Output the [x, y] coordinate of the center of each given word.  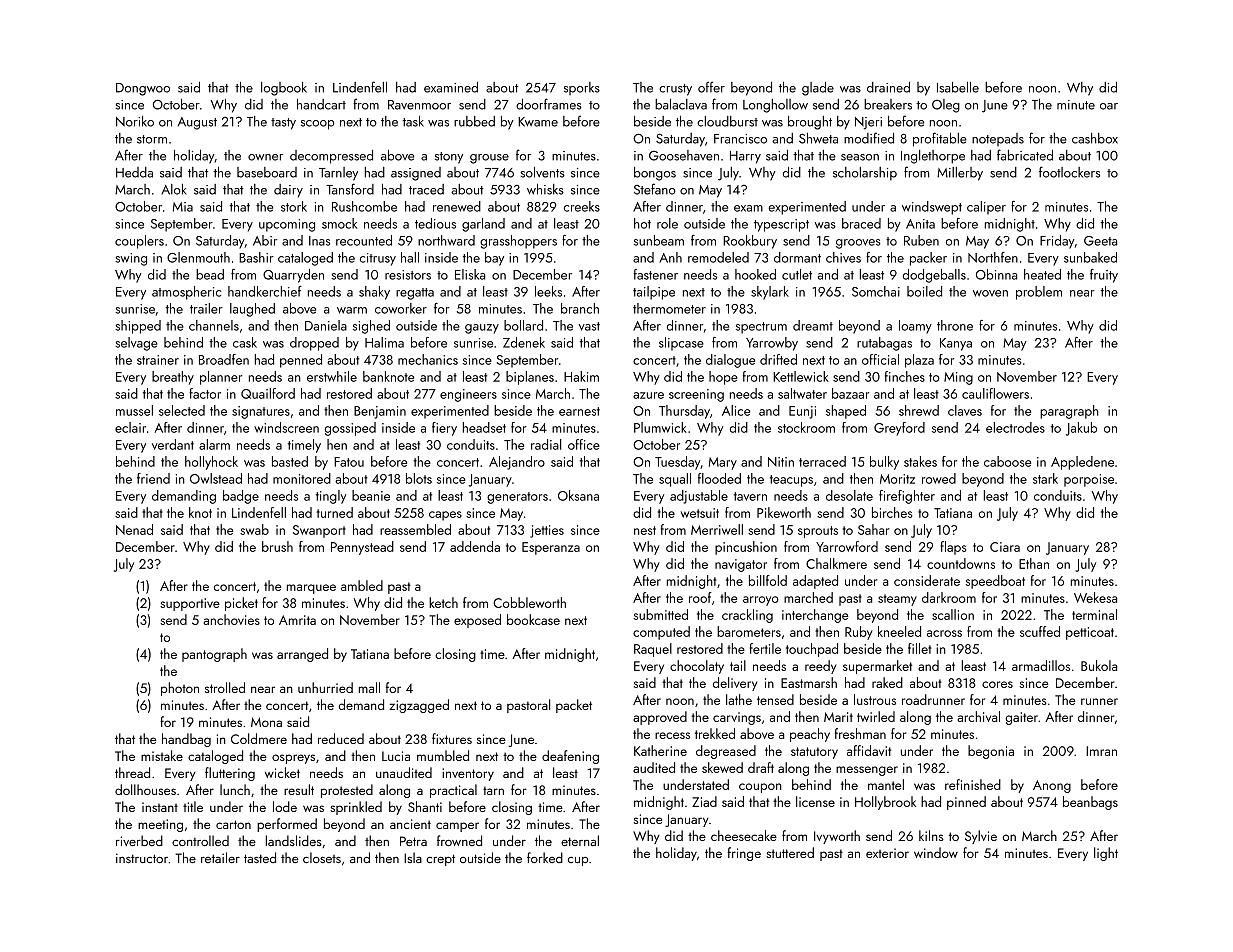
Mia [183, 207]
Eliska [470, 274]
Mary [723, 463]
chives [843, 257]
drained [888, 87]
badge [241, 497]
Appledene [1082, 463]
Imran [1101, 751]
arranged [302, 655]
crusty [675, 90]
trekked [715, 733]
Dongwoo [143, 89]
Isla [413, 857]
